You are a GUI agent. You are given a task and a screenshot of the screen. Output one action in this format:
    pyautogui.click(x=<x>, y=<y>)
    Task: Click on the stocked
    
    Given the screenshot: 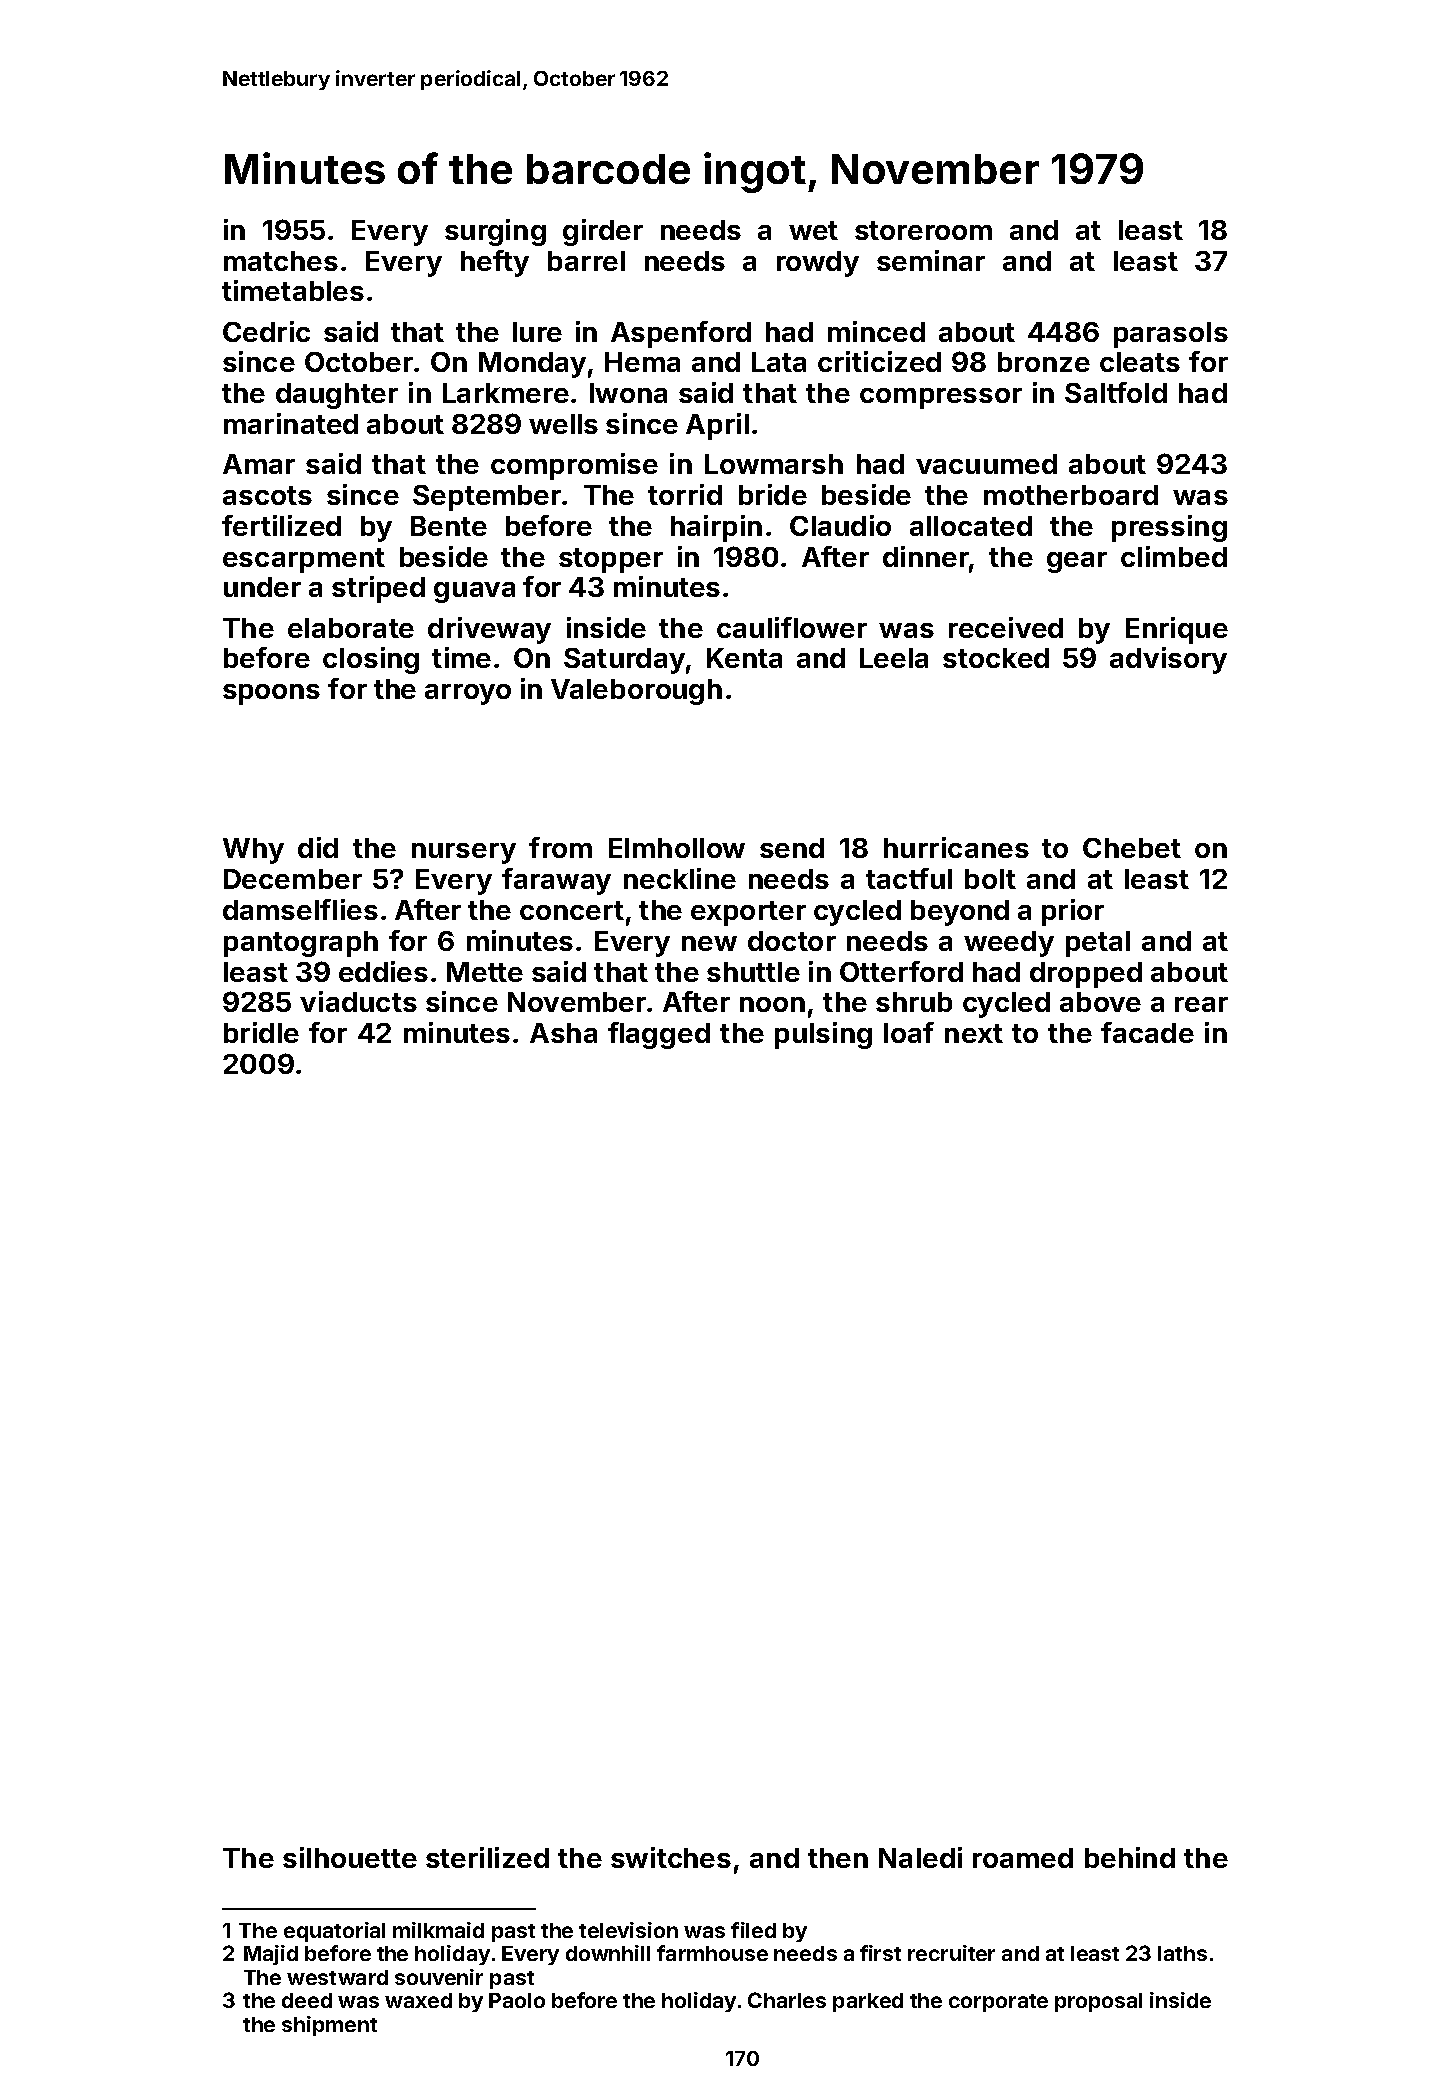 What is the action you would take?
    pyautogui.click(x=996, y=658)
